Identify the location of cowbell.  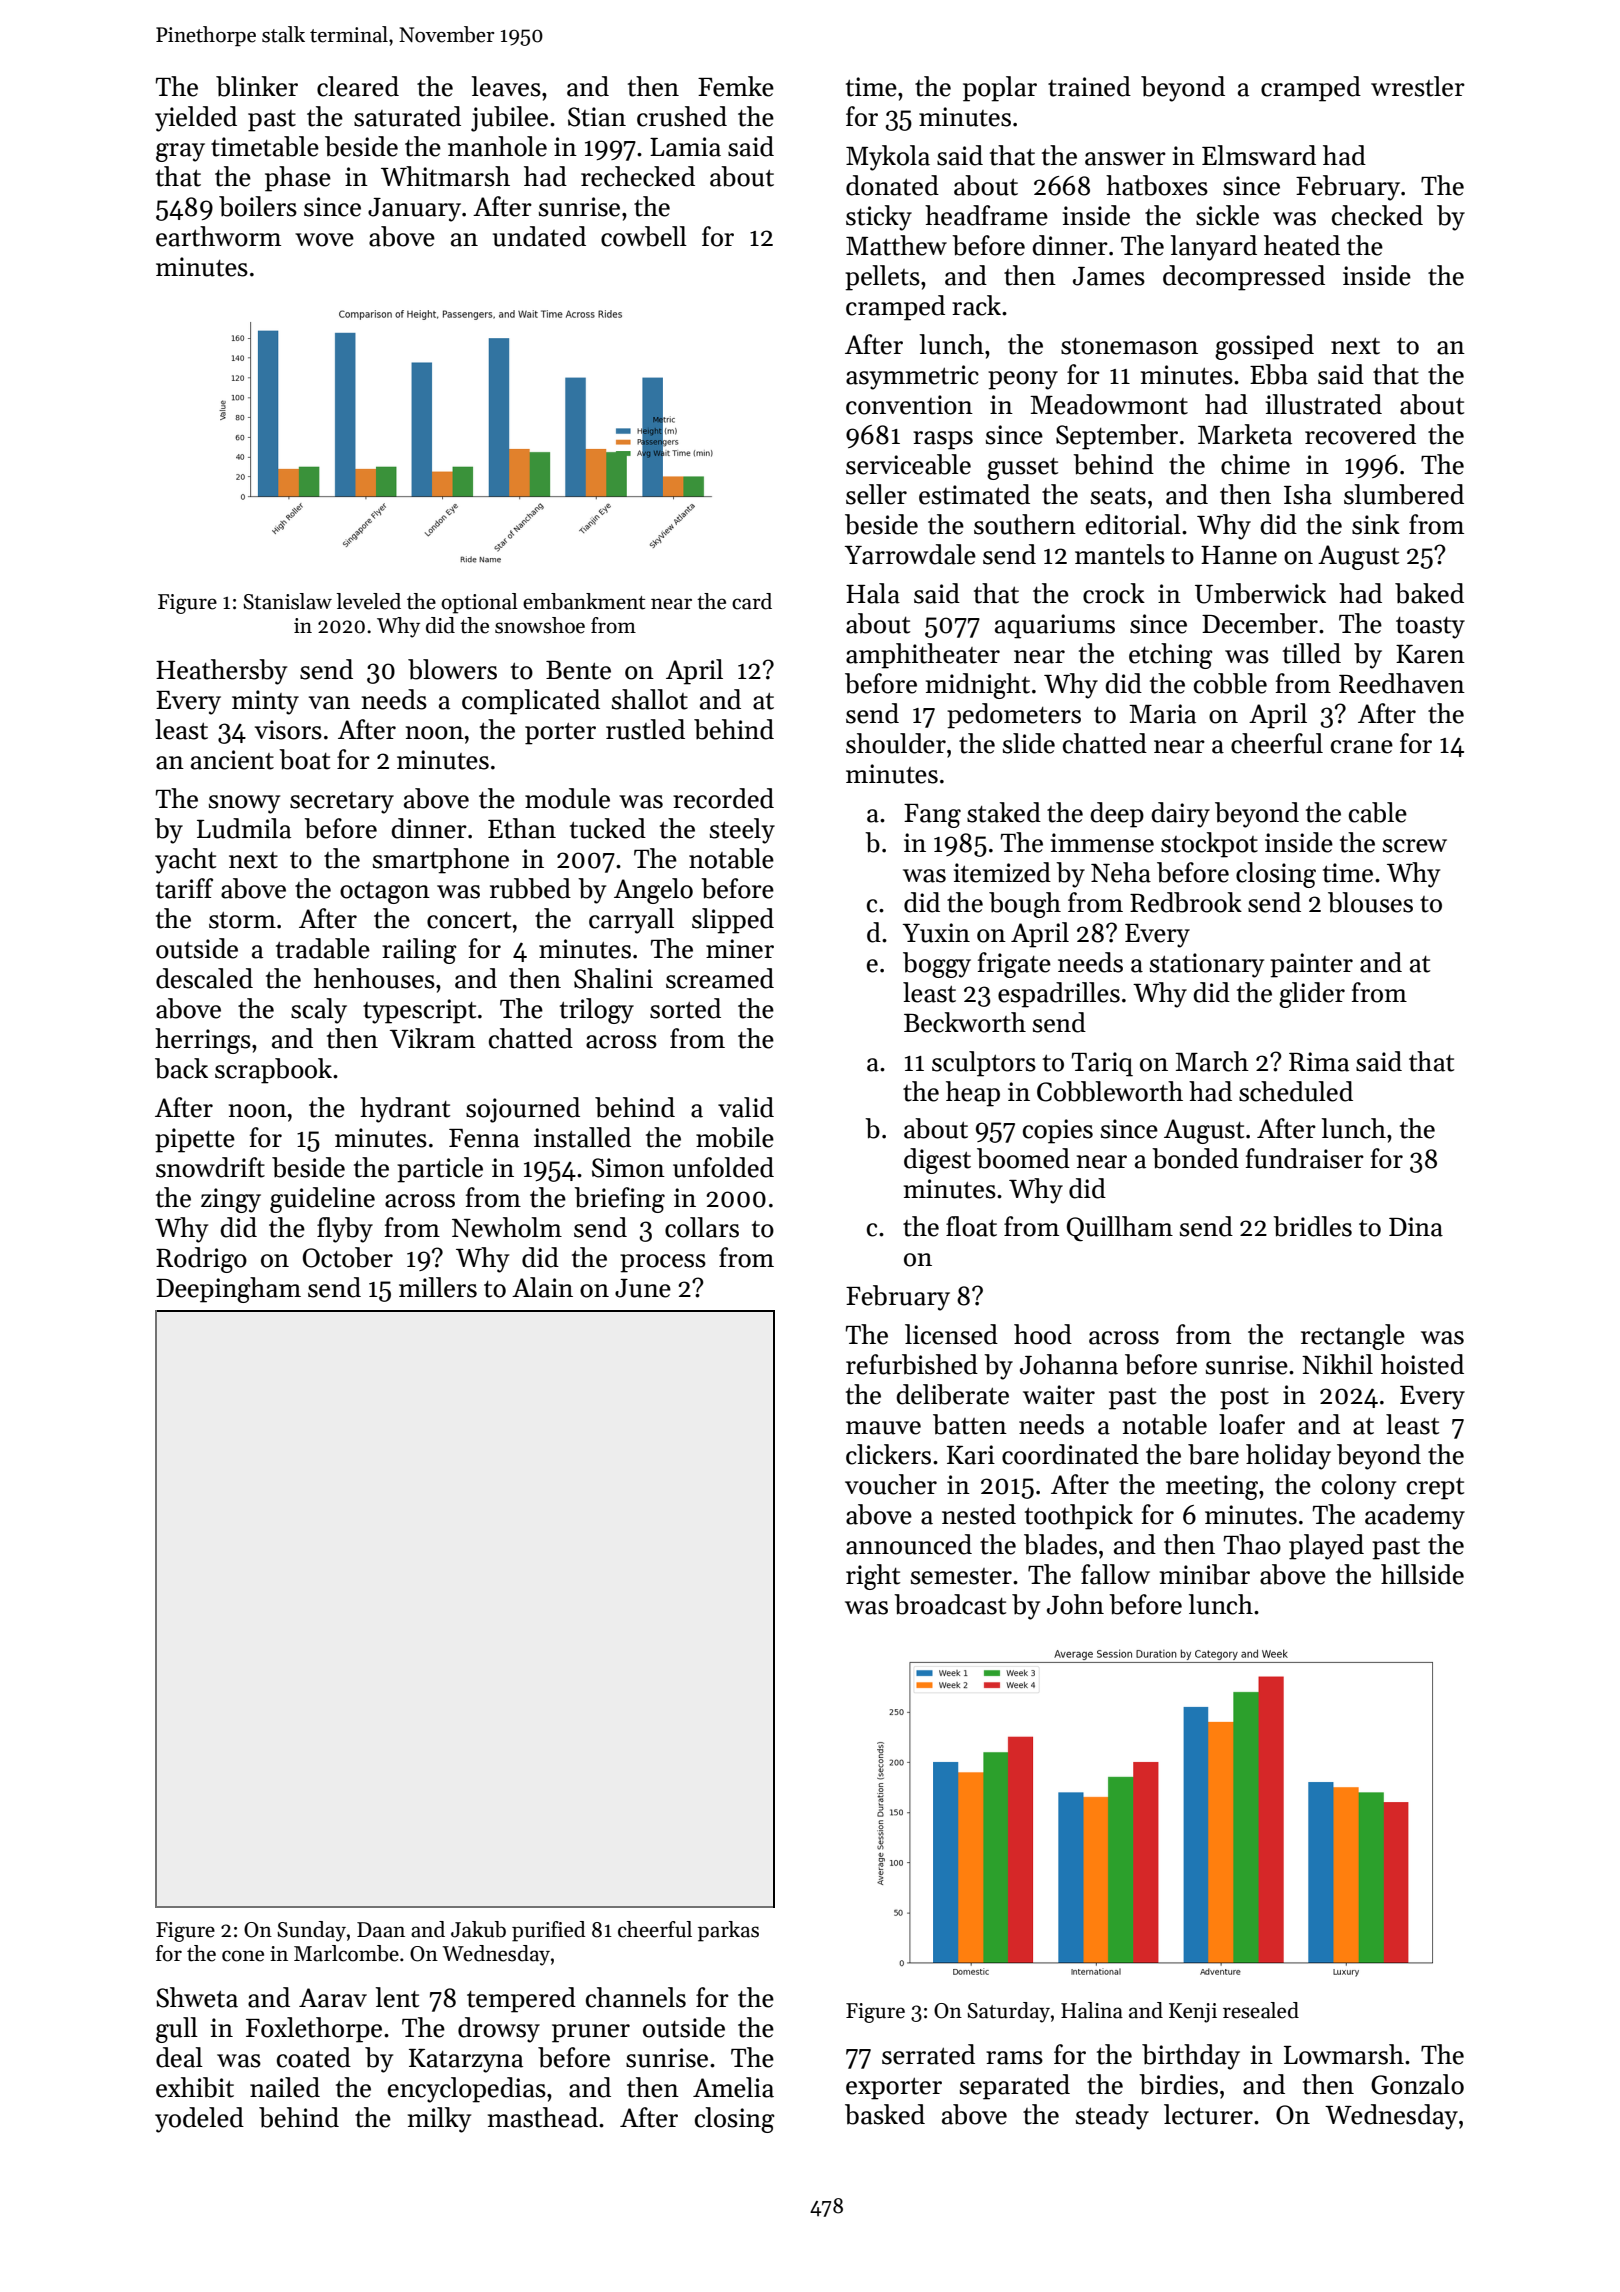
(644, 236).
